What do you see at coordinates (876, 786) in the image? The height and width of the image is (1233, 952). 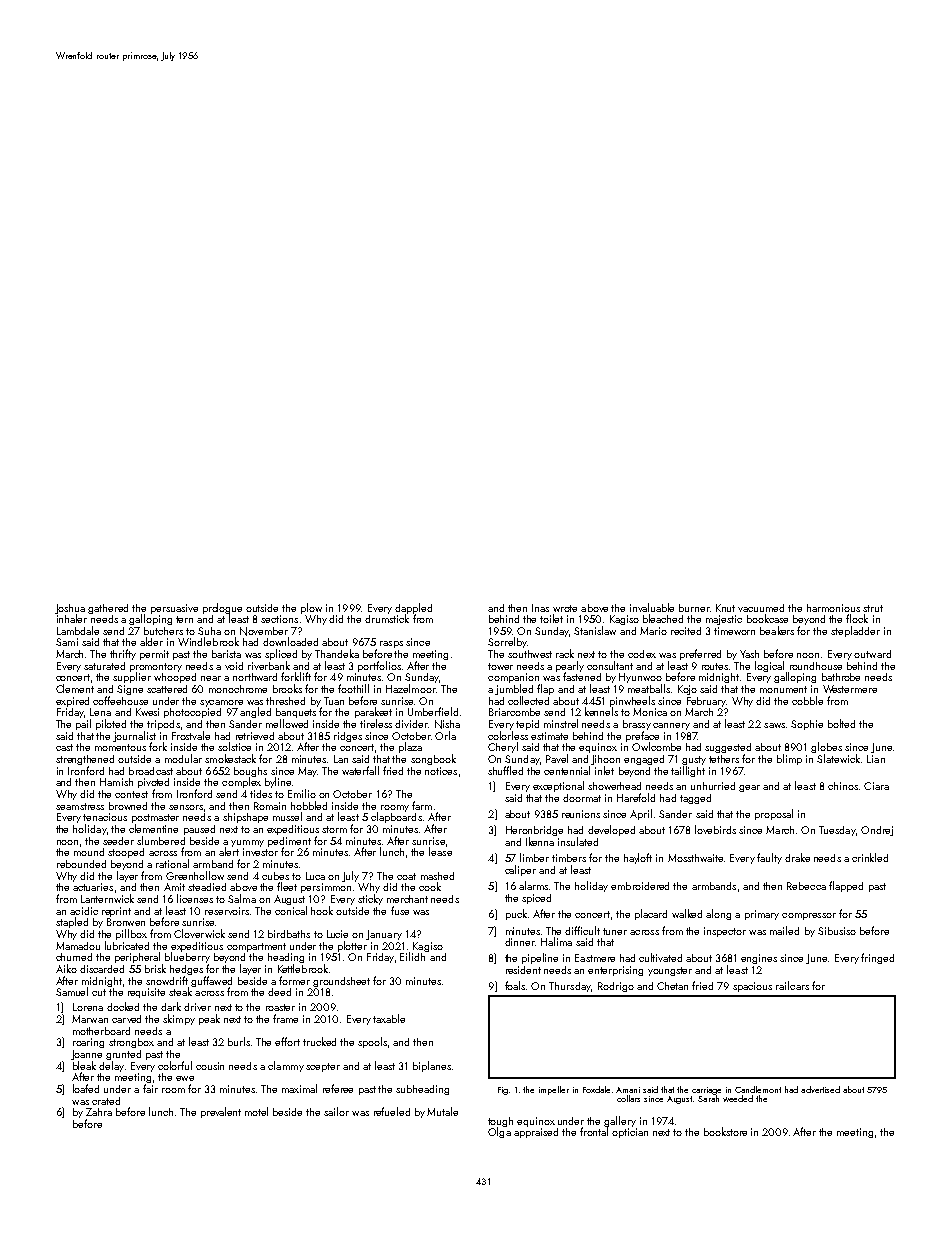 I see `Ciara` at bounding box center [876, 786].
